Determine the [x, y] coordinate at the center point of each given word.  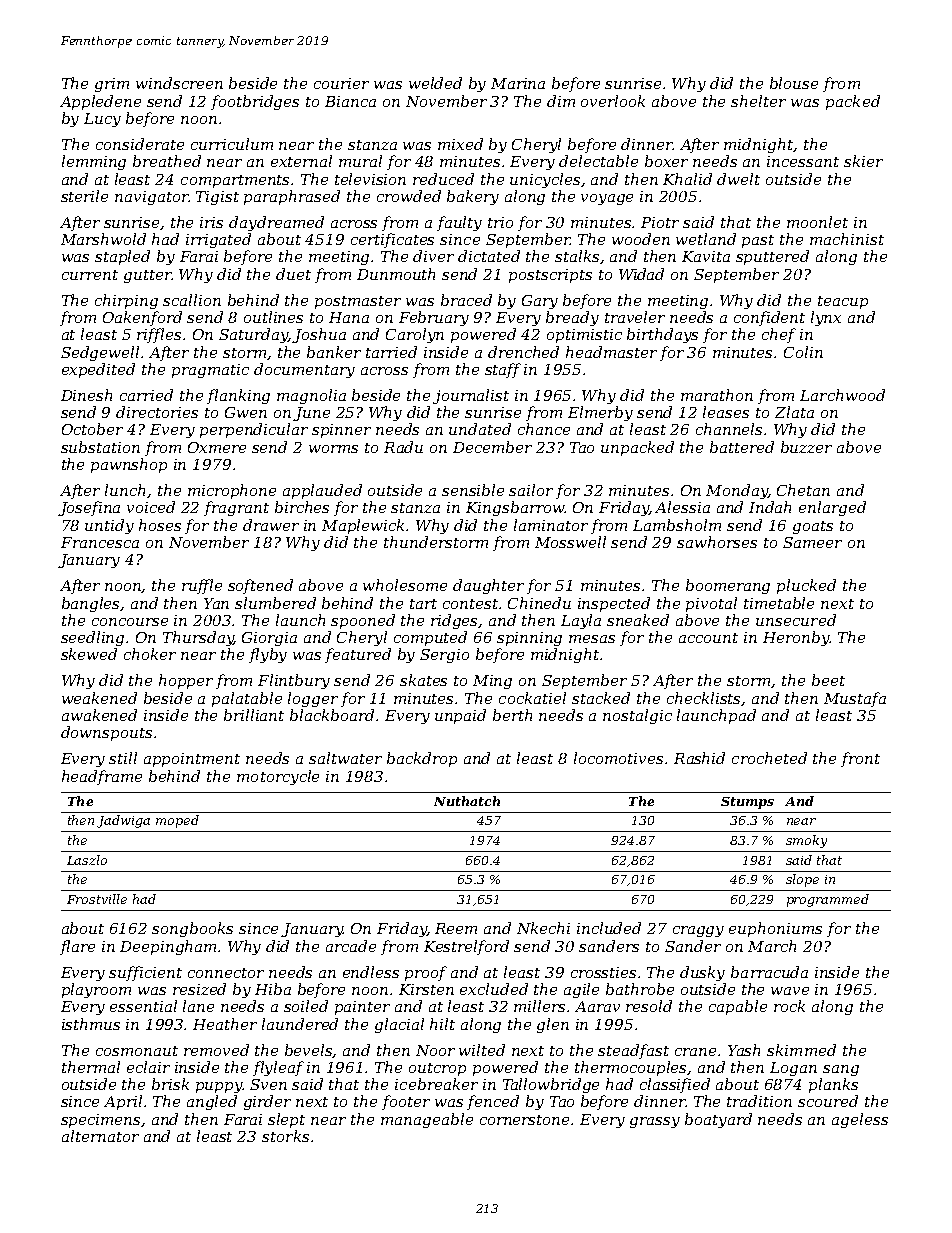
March [772, 946]
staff [503, 370]
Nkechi [543, 928]
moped [177, 821]
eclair [148, 1067]
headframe [102, 777]
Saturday [253, 335]
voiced [151, 507]
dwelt [738, 179]
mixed [460, 144]
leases [726, 412]
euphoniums [775, 929]
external [301, 161]
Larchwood [842, 395]
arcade [351, 946]
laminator [551, 525]
